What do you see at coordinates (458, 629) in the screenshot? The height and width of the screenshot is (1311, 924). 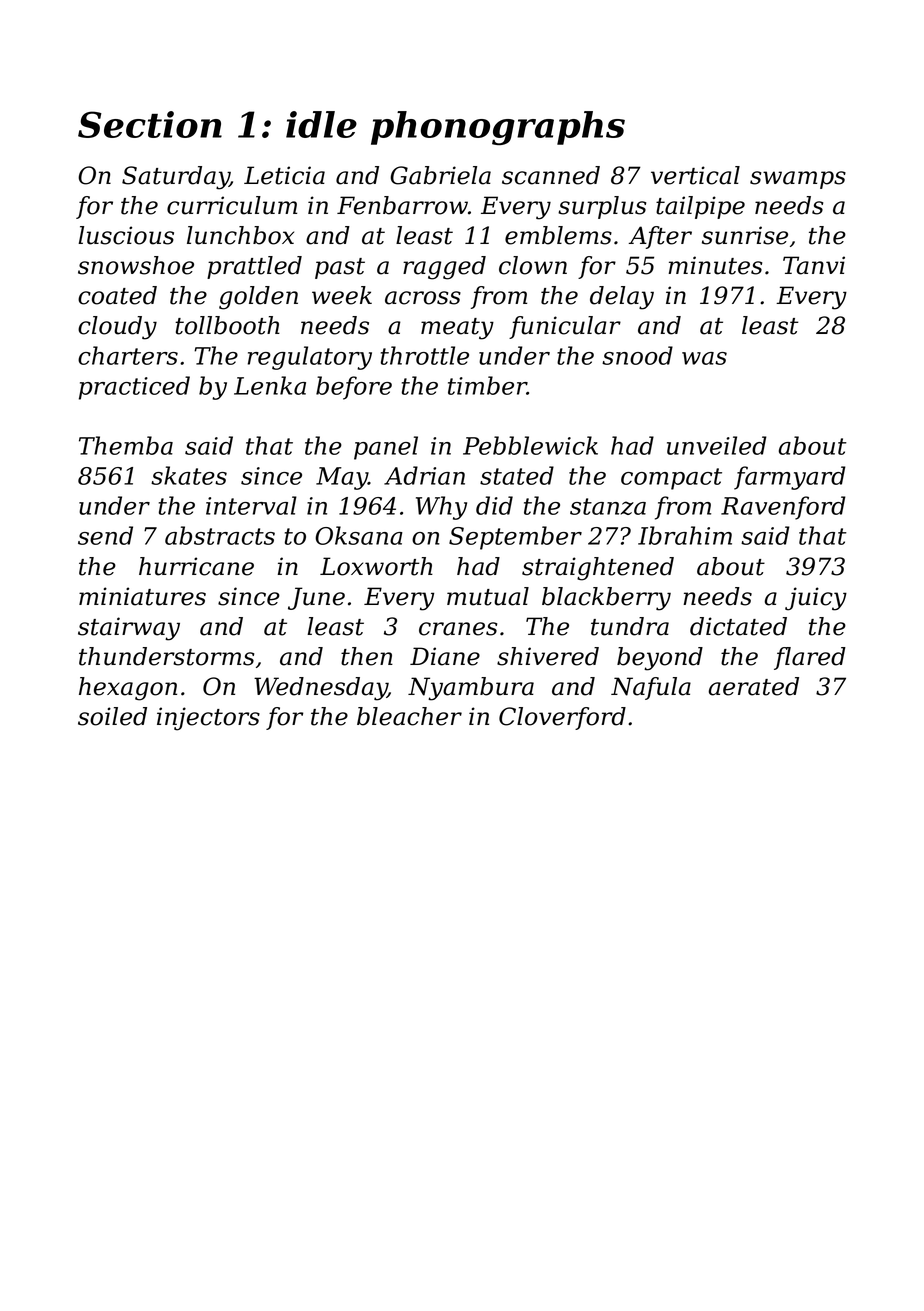 I see `cranes` at bounding box center [458, 629].
